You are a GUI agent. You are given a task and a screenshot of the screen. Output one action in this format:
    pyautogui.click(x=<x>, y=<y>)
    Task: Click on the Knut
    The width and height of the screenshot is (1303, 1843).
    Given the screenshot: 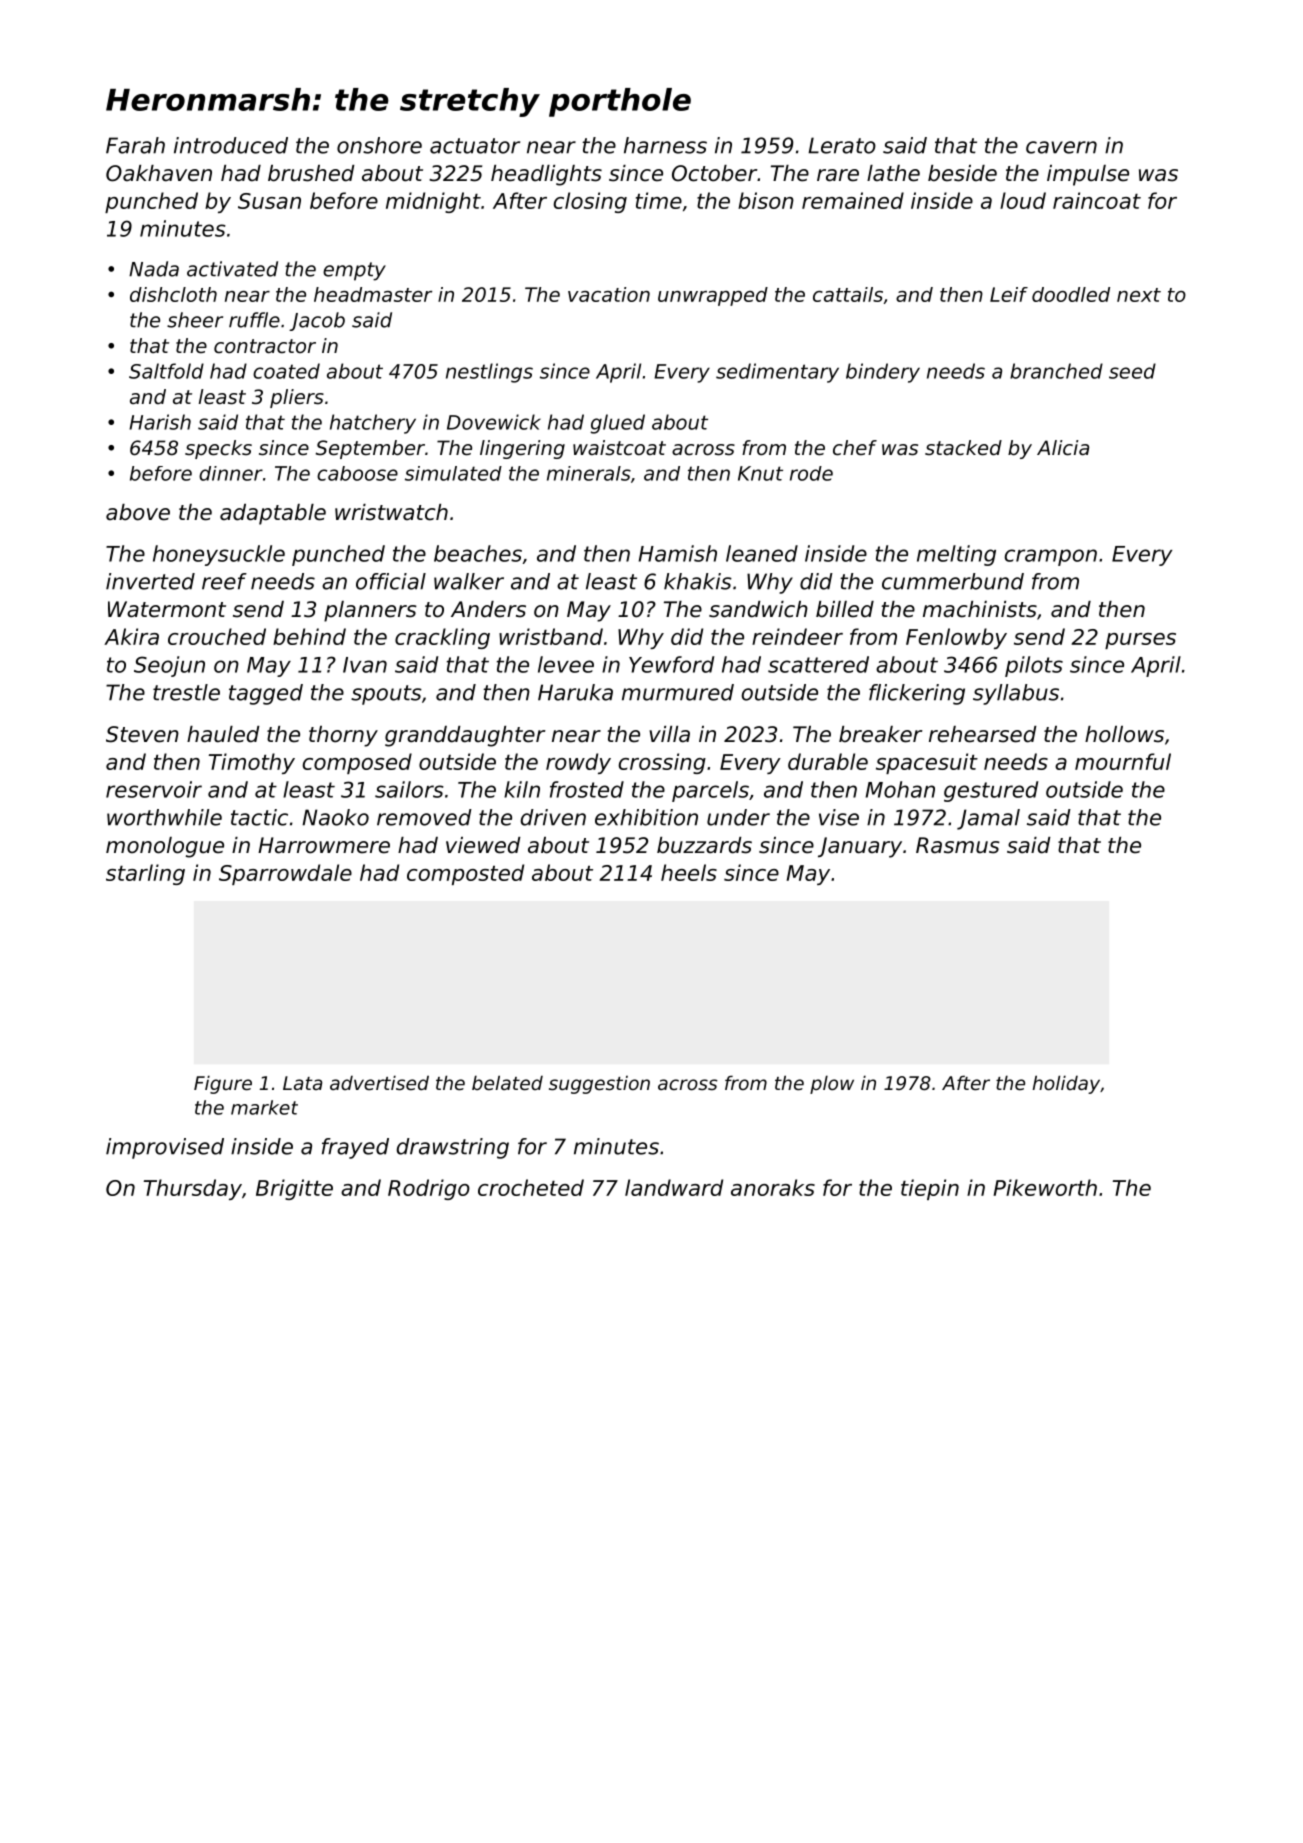 What is the action you would take?
    pyautogui.click(x=760, y=473)
